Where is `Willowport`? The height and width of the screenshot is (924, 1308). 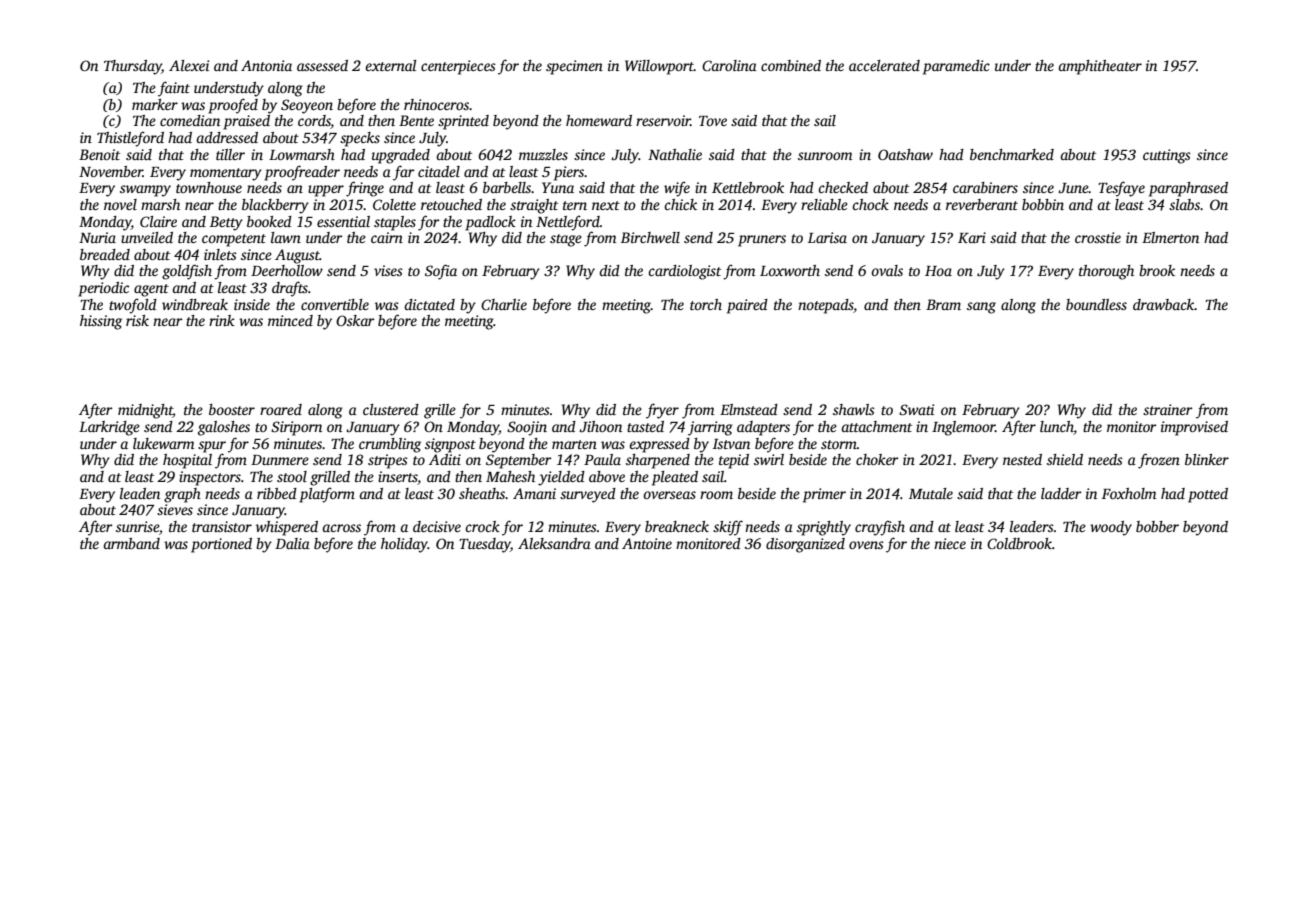 Willowport is located at coordinates (659, 67).
